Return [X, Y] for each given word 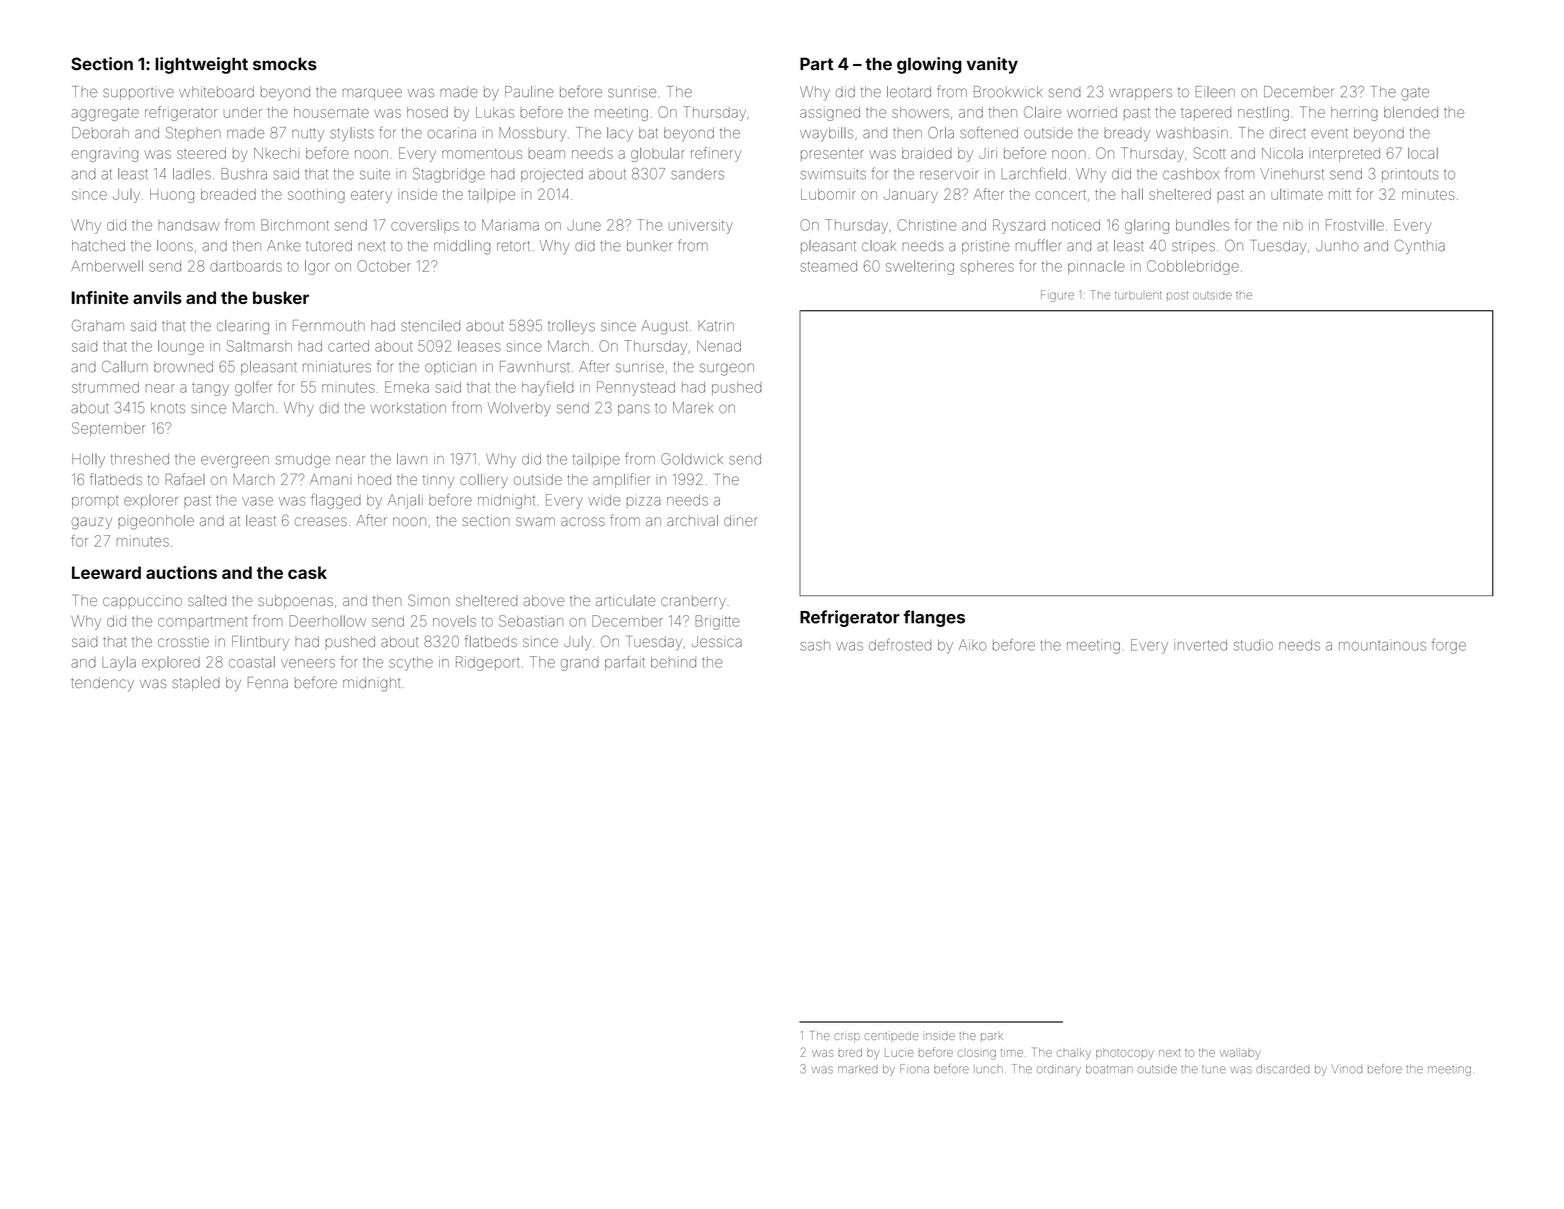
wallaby [1240, 1053]
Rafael [185, 479]
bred [850, 1052]
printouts [1410, 175]
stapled [196, 684]
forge [1449, 646]
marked [858, 1069]
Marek [693, 407]
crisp [847, 1037]
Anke [284, 245]
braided [927, 153]
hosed [427, 112]
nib [1293, 225]
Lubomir [828, 194]
